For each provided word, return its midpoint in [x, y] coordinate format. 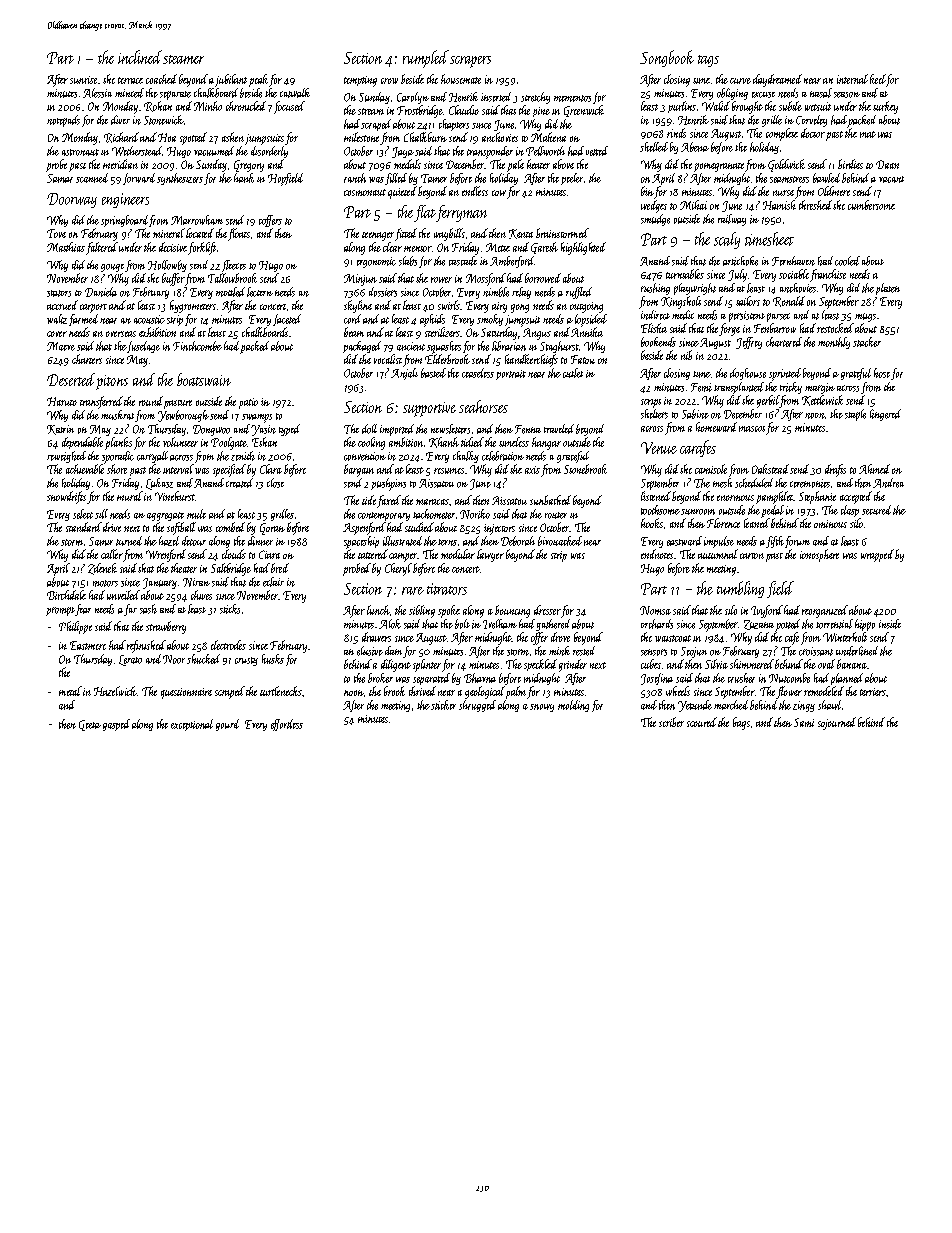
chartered [784, 342]
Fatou [583, 359]
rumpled [426, 59]
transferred [101, 402]
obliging [732, 94]
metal [70, 691]
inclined [140, 57]
